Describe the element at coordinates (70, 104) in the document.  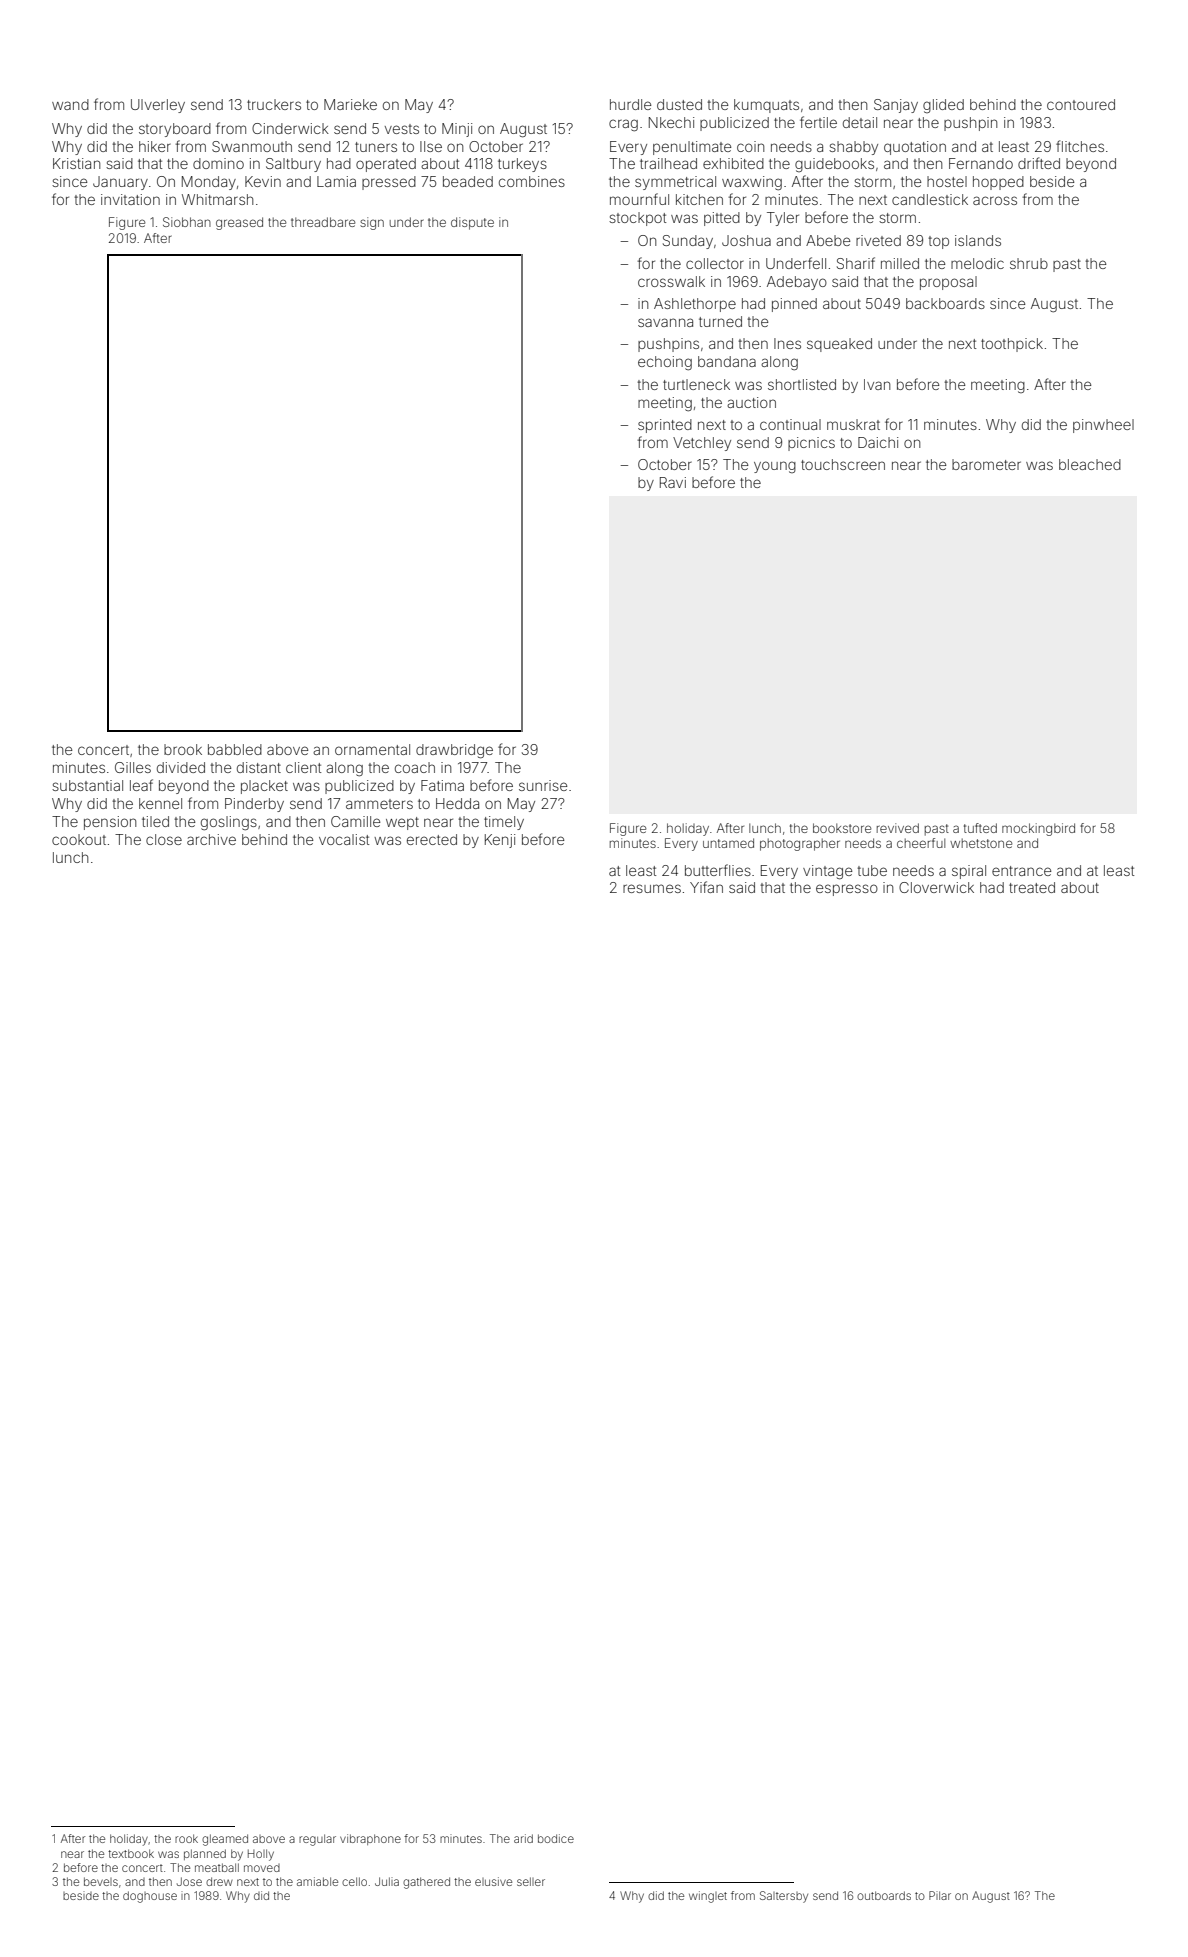
I see `wand` at that location.
